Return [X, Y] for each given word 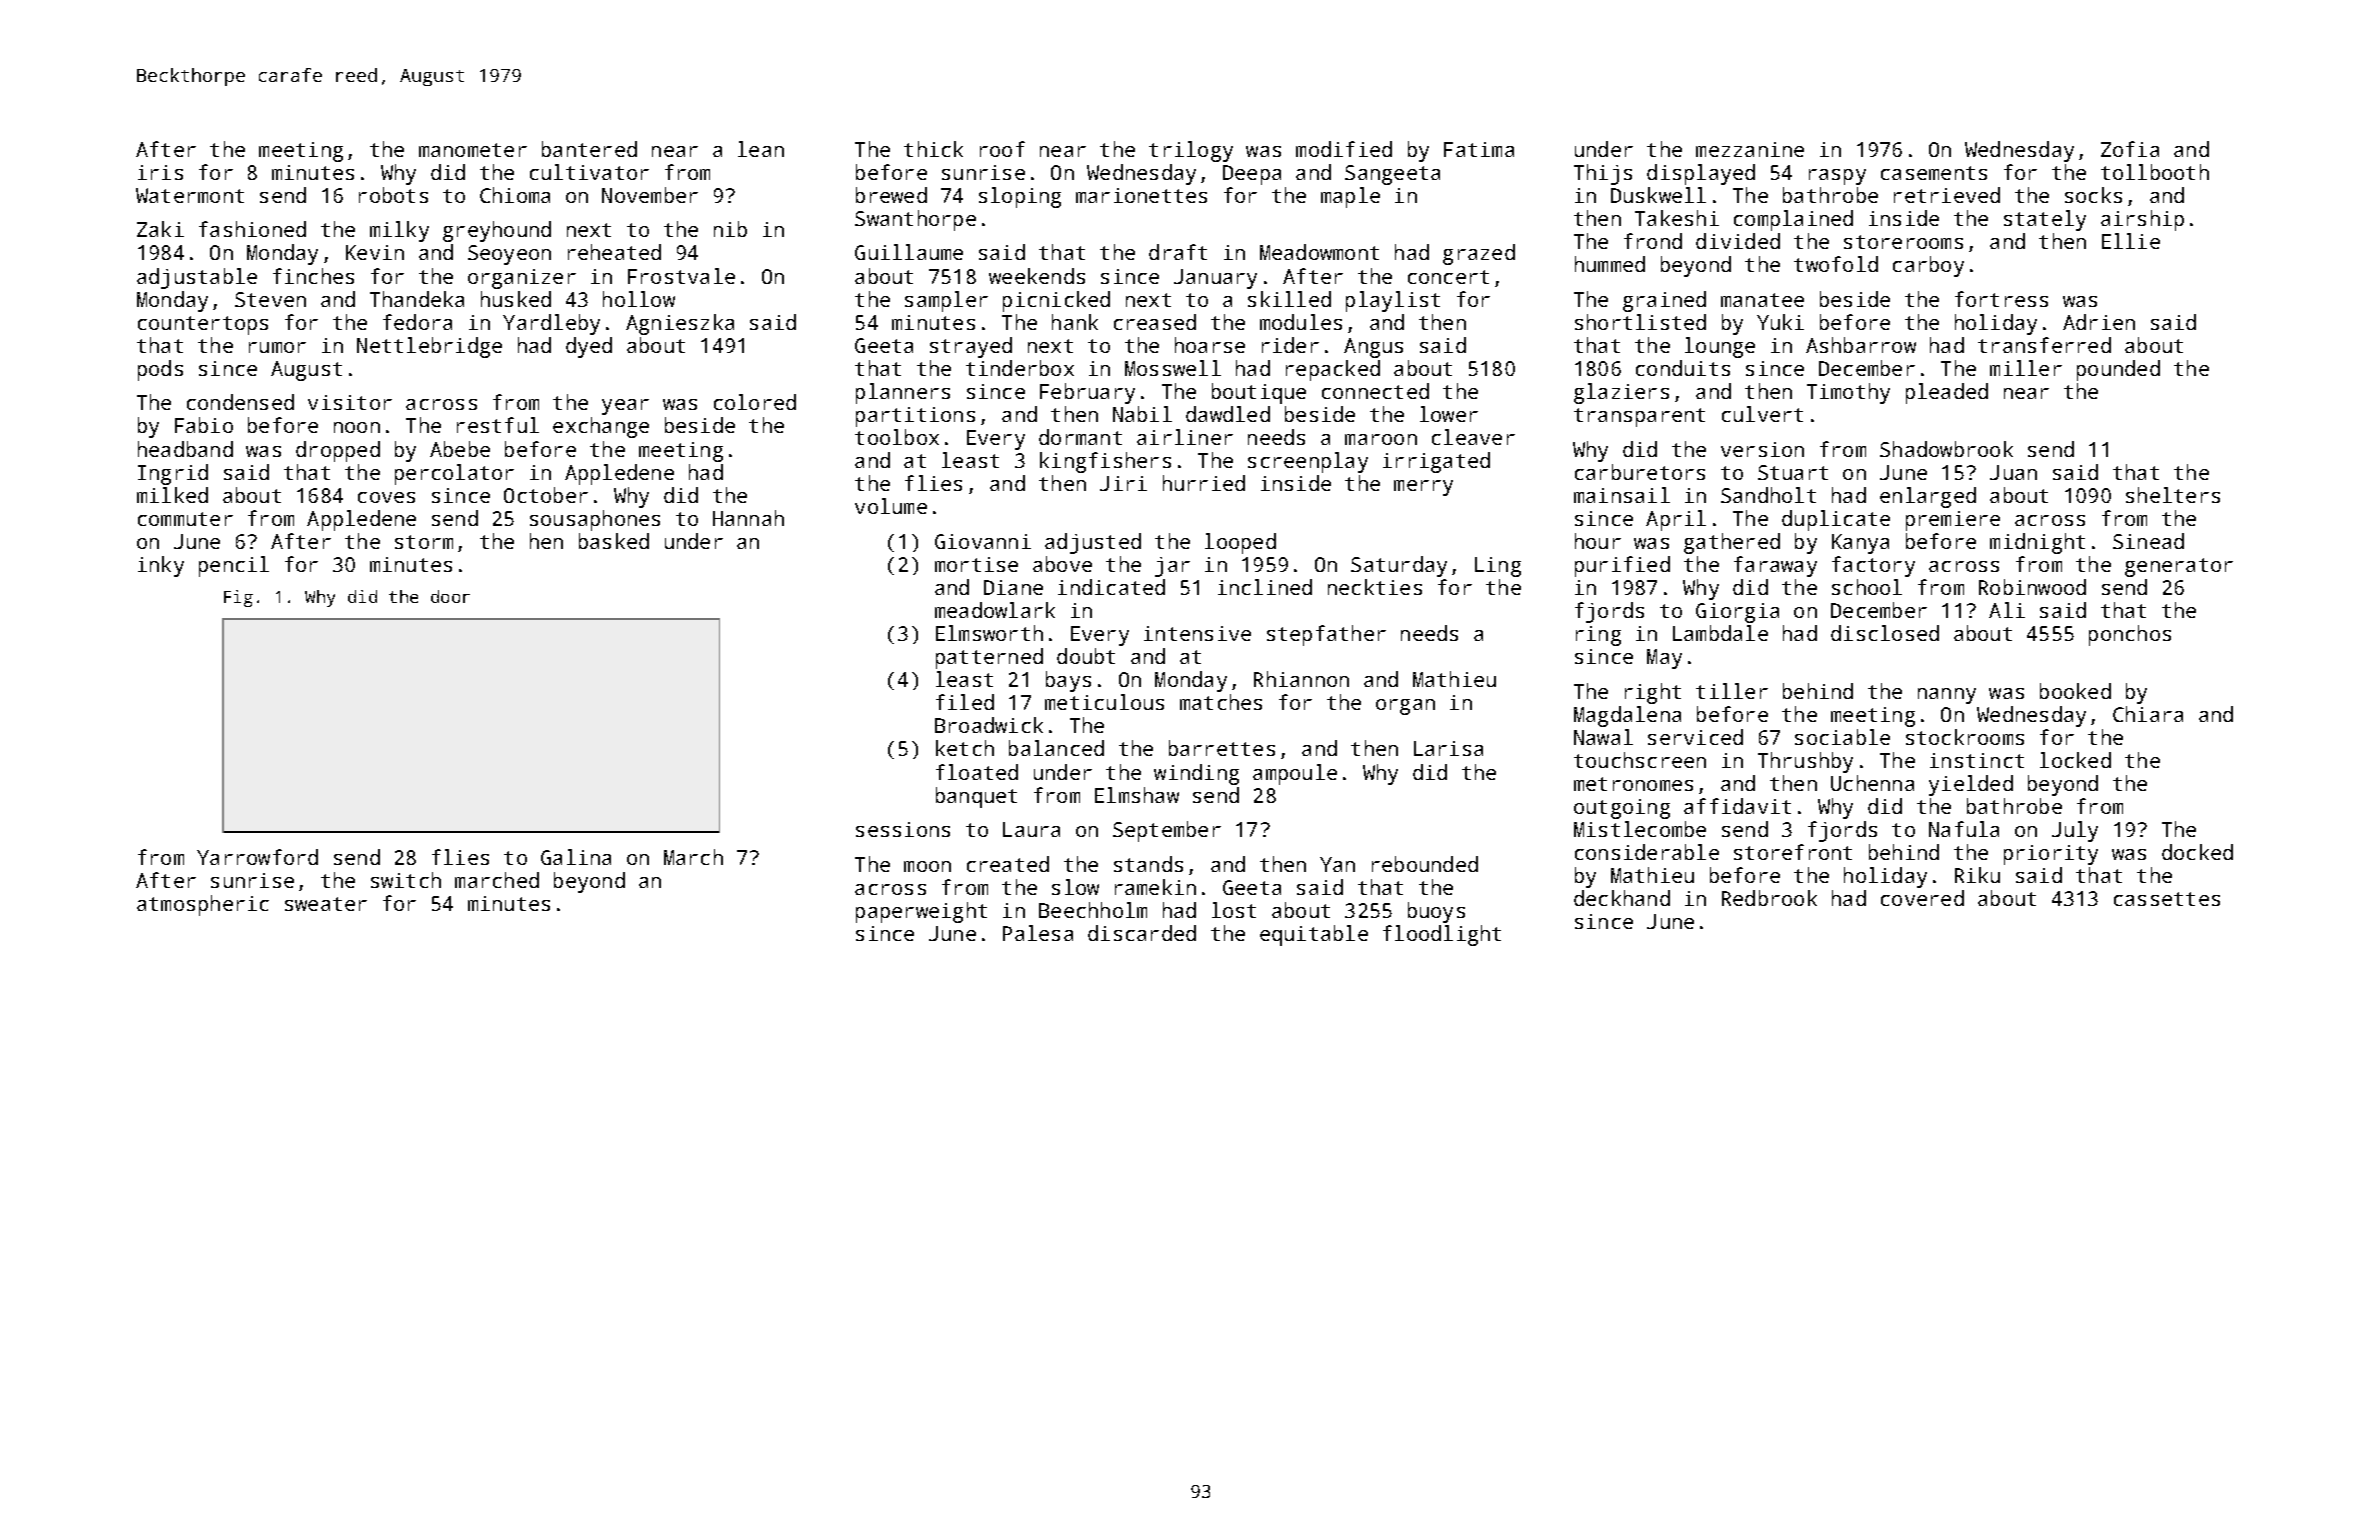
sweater [326, 904]
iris [160, 172]
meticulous [1104, 702]
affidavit [1737, 806]
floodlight [1442, 935]
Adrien [2099, 322]
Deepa [1252, 175]
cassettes [2167, 899]
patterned [989, 658]
